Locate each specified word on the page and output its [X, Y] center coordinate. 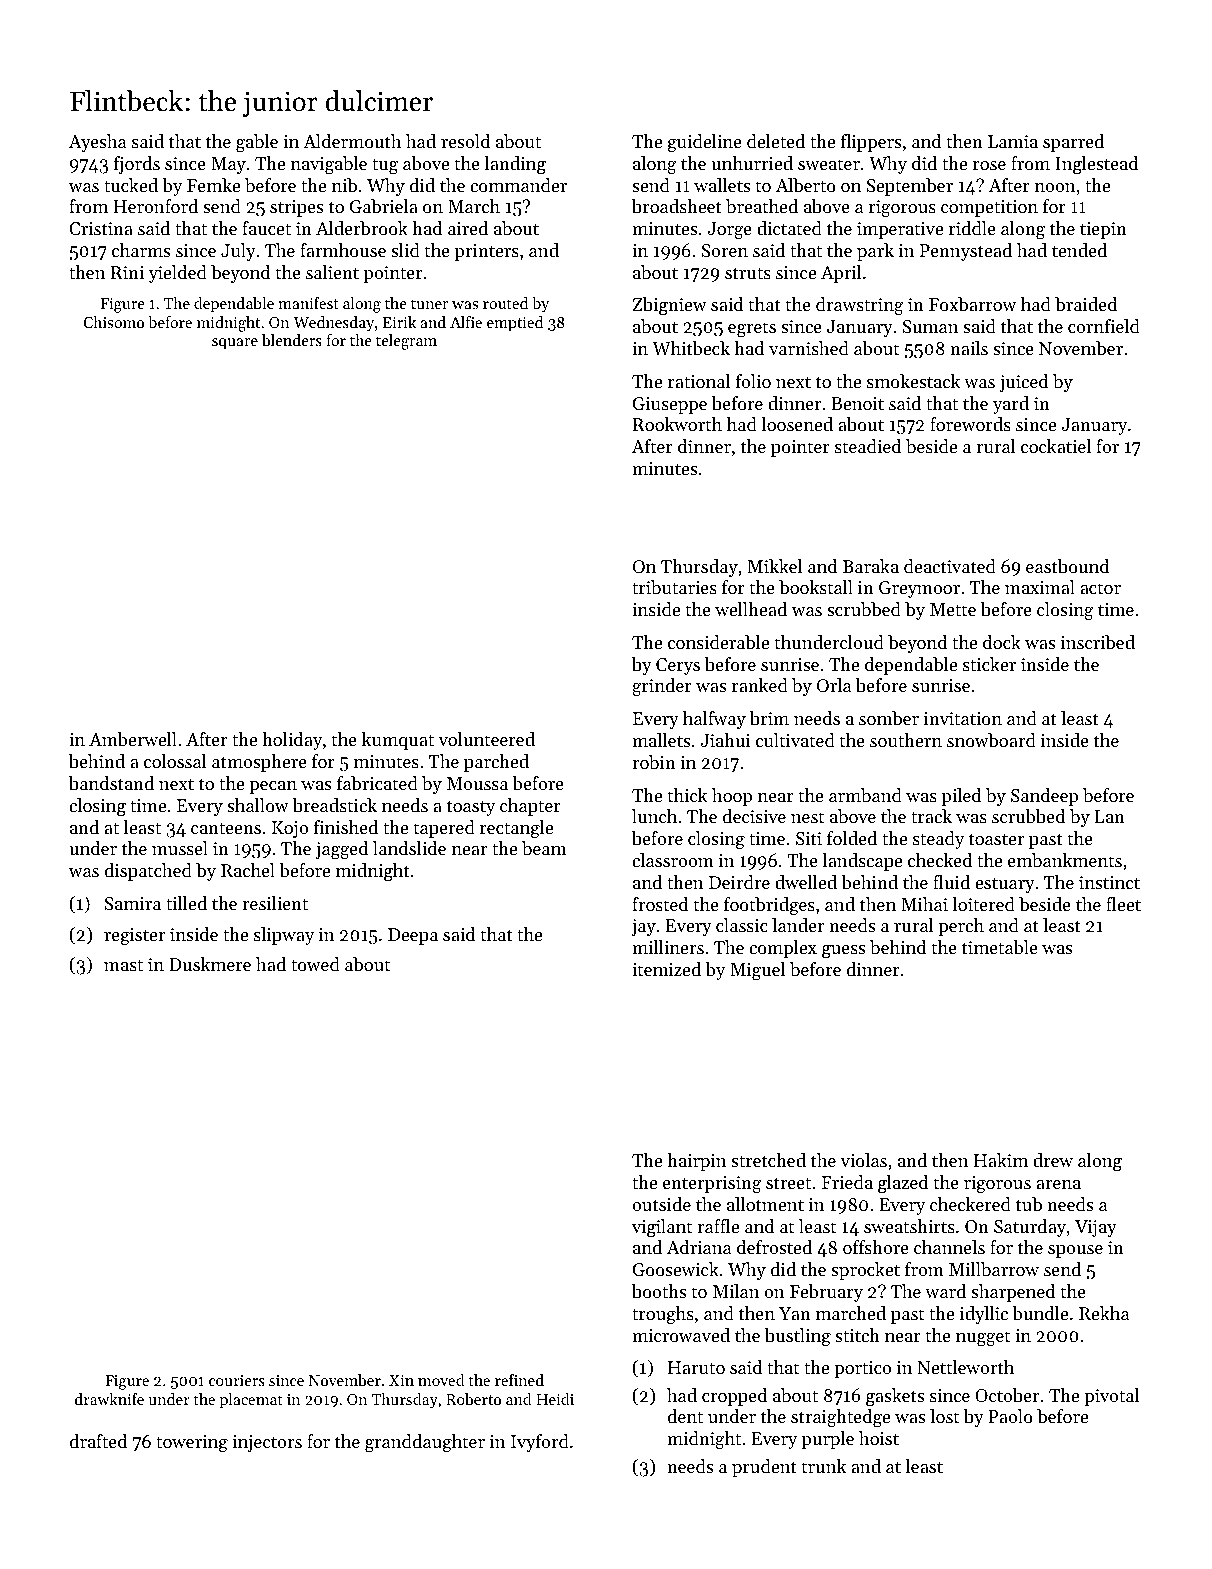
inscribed [1098, 642]
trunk [823, 1466]
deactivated [950, 566]
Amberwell [133, 739]
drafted [99, 1441]
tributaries [674, 587]
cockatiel [1056, 446]
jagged [342, 850]
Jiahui [725, 740]
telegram [406, 342]
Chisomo [114, 322]
